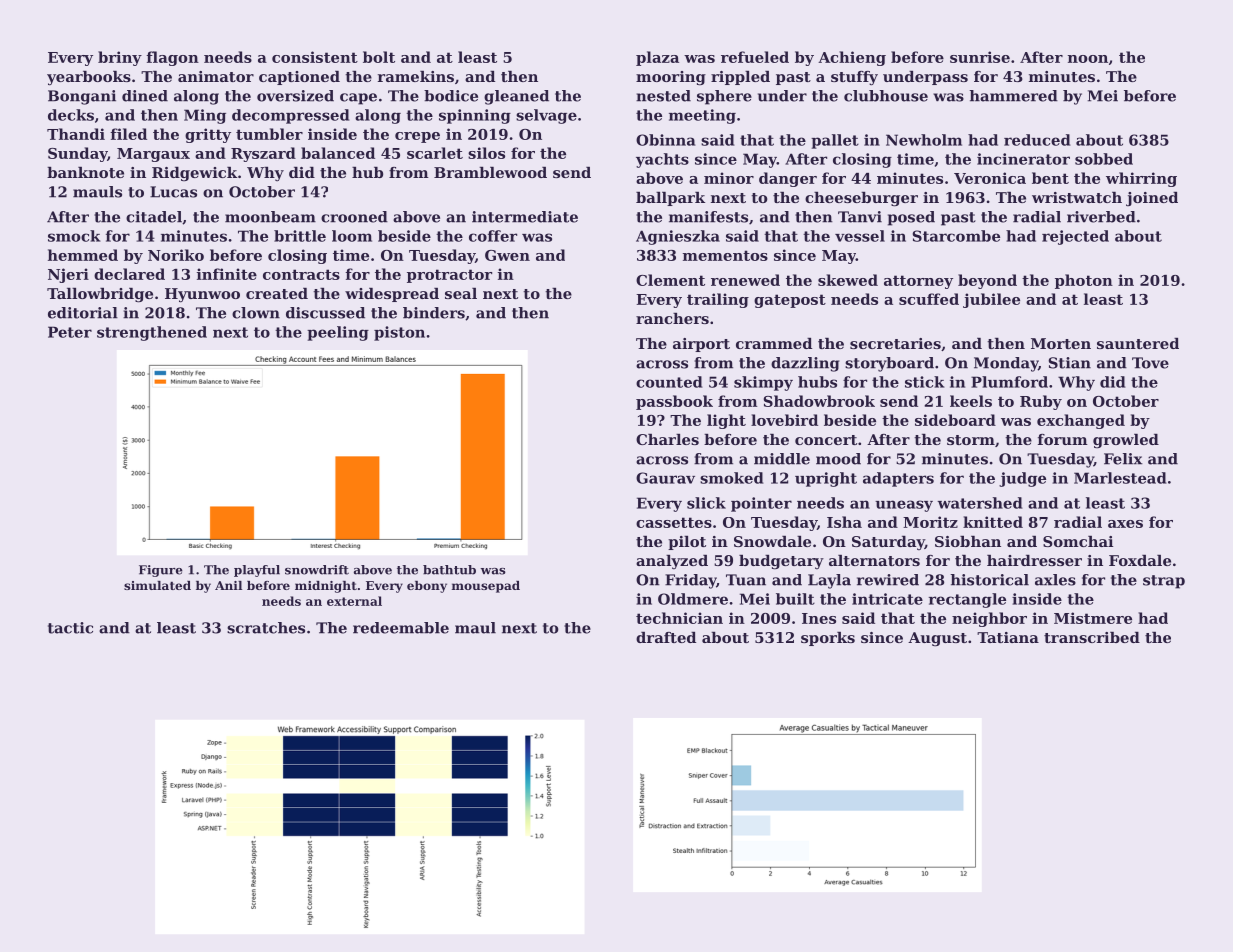  Describe the element at coordinates (980, 57) in the document. I see `sunrise` at that location.
